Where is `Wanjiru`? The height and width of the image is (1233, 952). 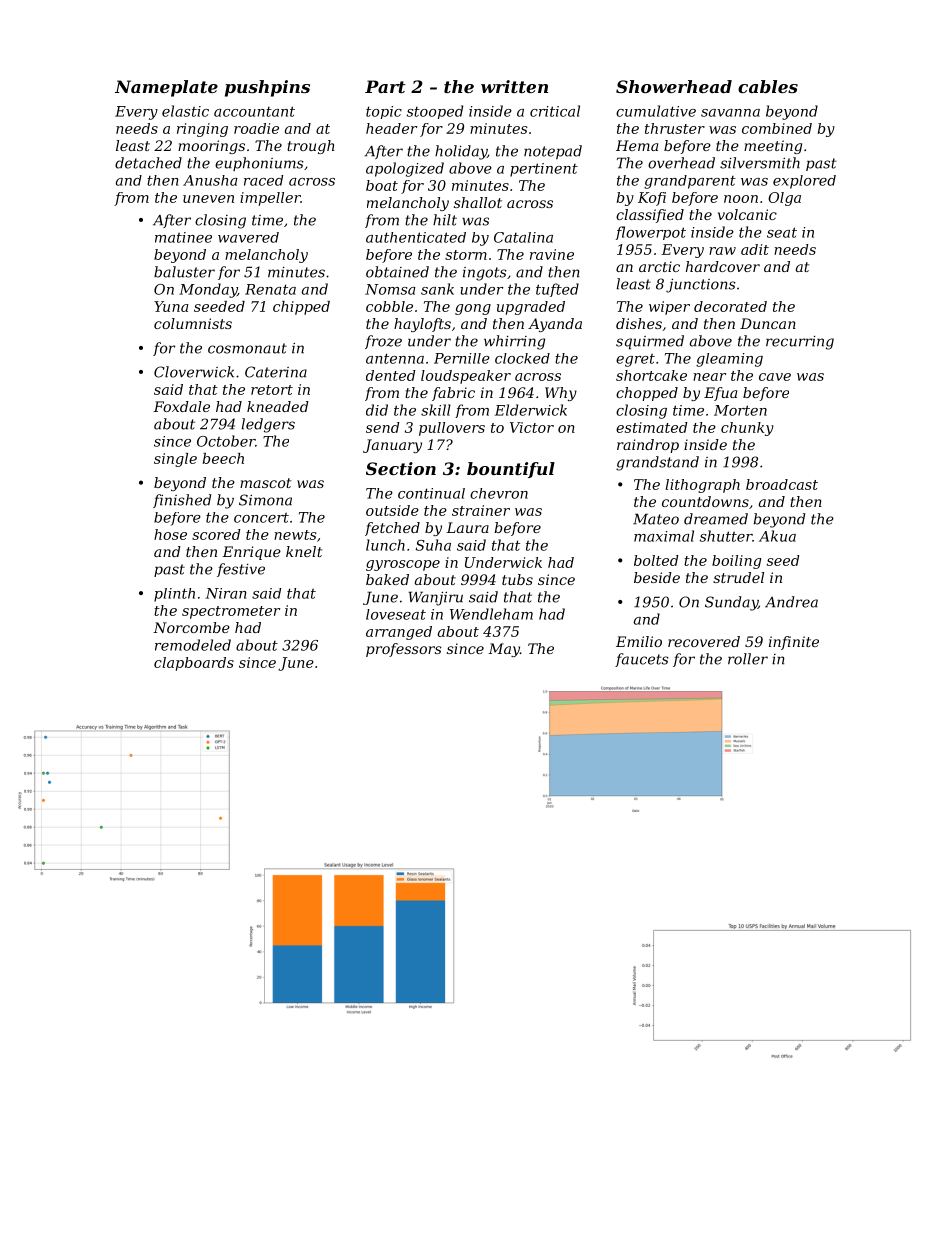 Wanjiru is located at coordinates (435, 598).
